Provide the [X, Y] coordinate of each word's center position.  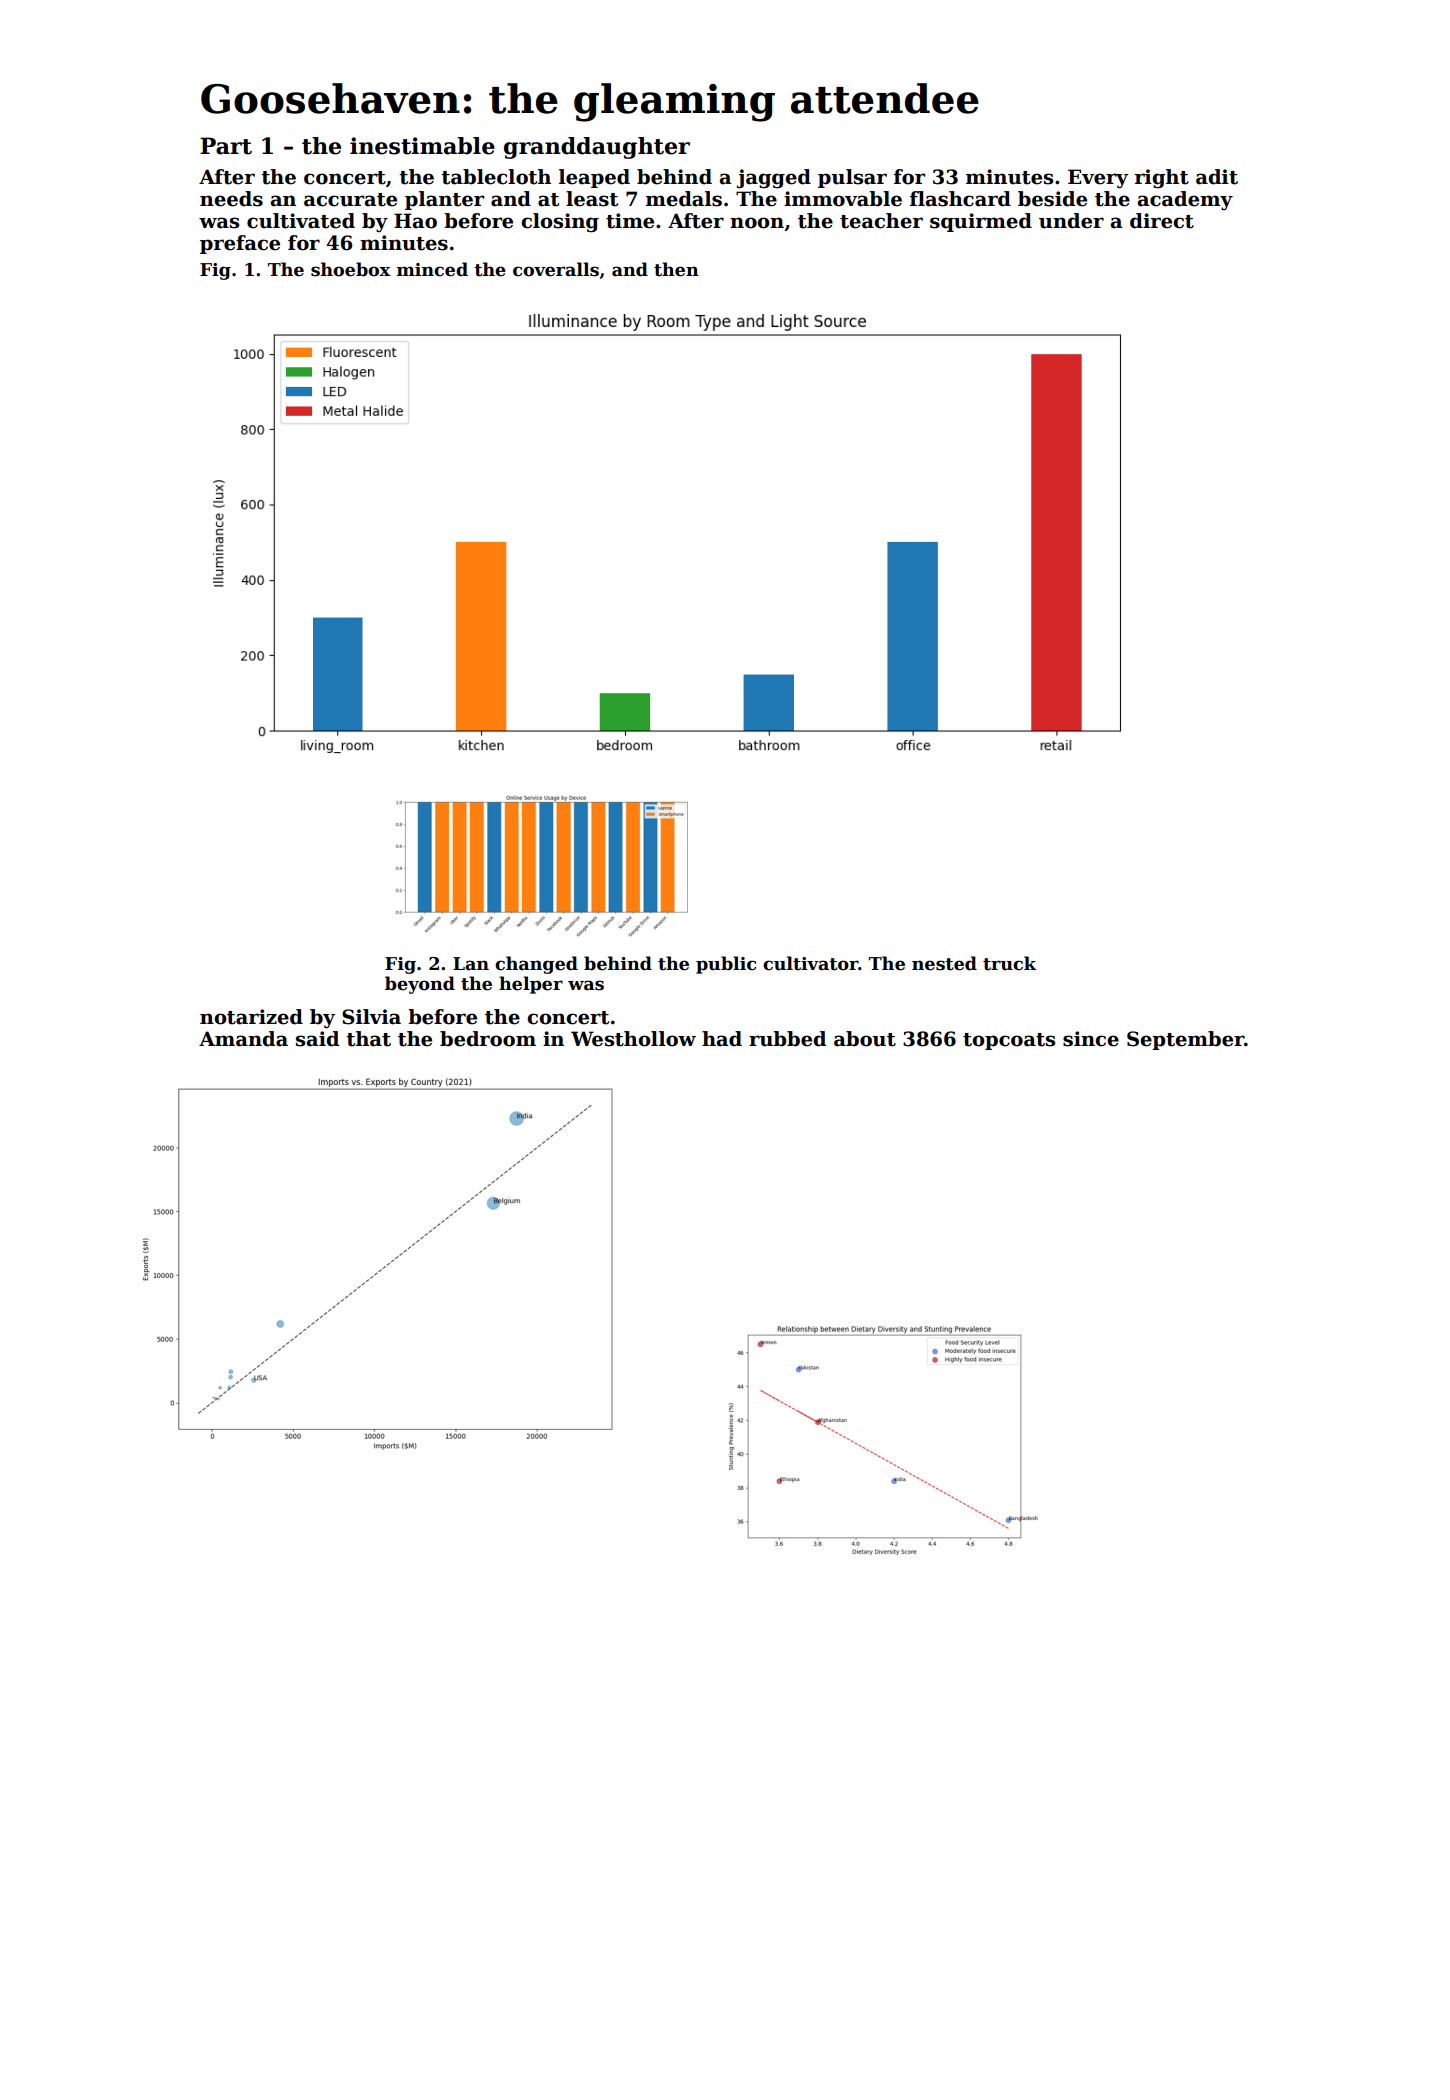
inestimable [422, 146]
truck [1009, 963]
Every [1098, 179]
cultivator [810, 963]
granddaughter [597, 148]
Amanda [243, 1039]
